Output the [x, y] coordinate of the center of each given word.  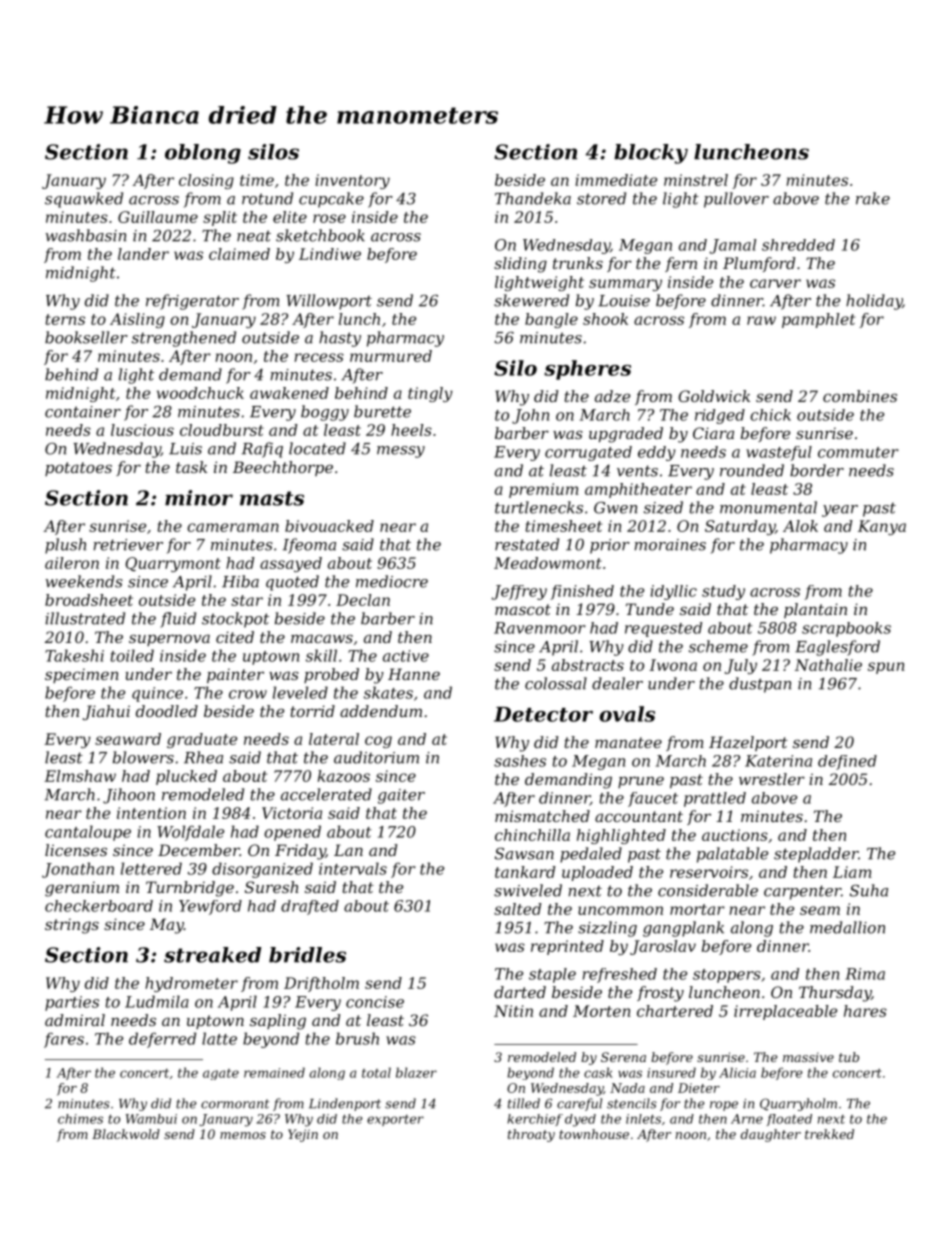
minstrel [696, 180]
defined [847, 762]
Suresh [271, 887]
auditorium [376, 757]
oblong [203, 154]
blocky [651, 154]
